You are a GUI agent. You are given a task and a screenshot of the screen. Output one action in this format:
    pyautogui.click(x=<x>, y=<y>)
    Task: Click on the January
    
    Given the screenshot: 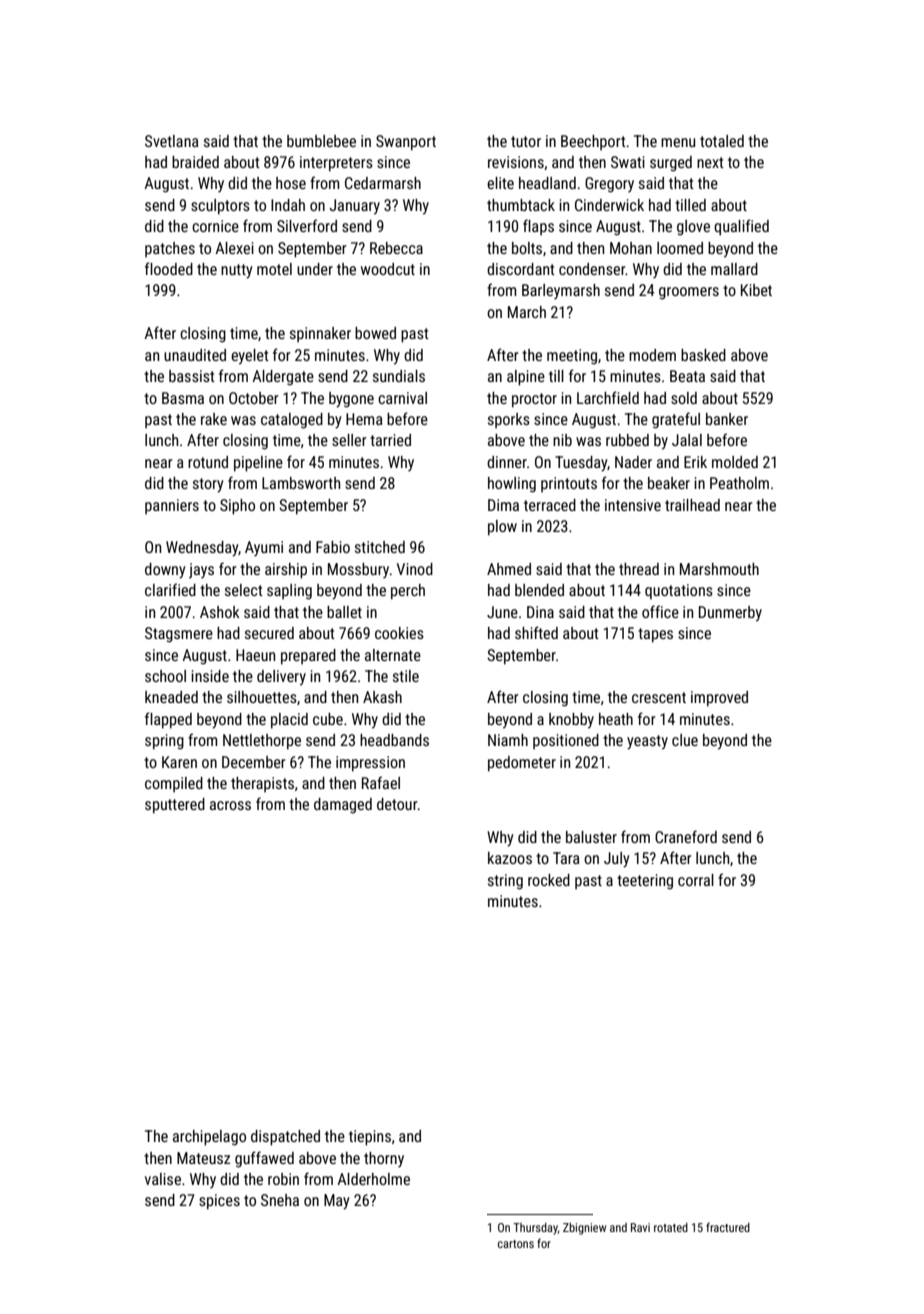 What is the action you would take?
    pyautogui.click(x=354, y=206)
